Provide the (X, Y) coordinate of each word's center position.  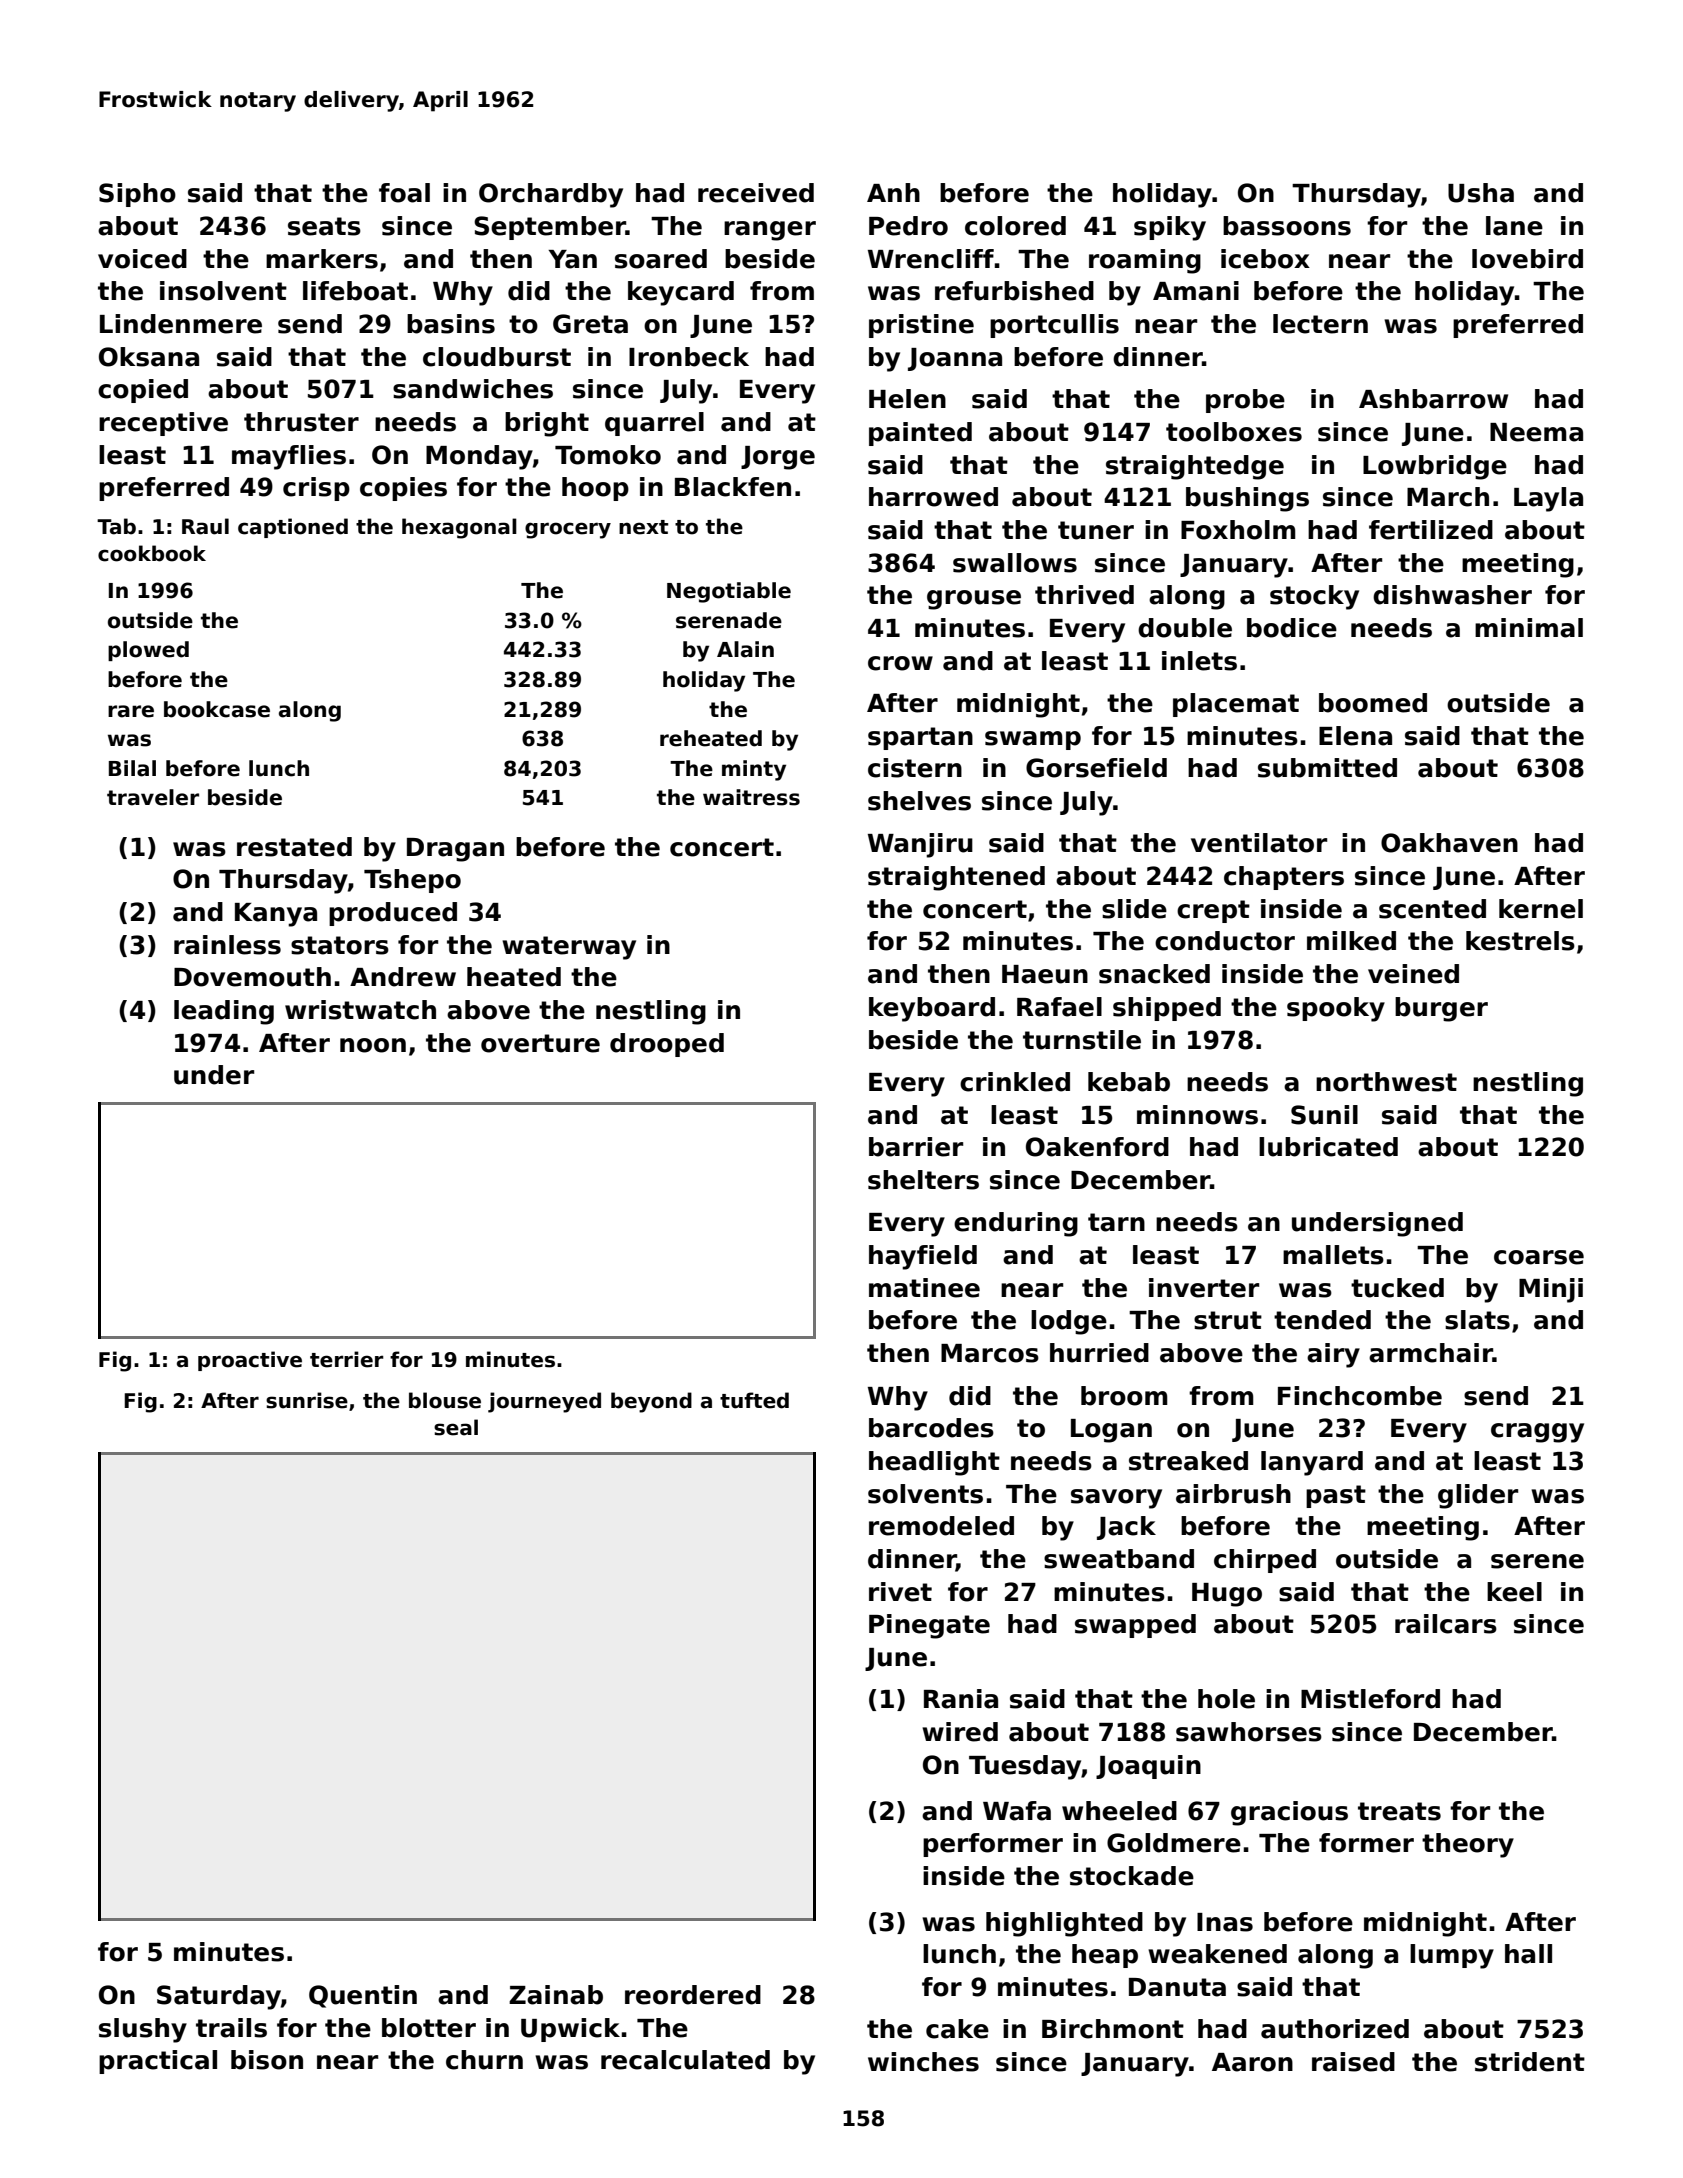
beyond (651, 1402)
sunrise (307, 1400)
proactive (250, 1361)
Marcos (990, 1353)
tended (1322, 1320)
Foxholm (1238, 530)
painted (920, 434)
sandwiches (473, 389)
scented (1432, 909)
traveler (153, 797)
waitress (751, 797)
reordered (693, 1995)
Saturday (219, 1997)
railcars (1446, 1624)
